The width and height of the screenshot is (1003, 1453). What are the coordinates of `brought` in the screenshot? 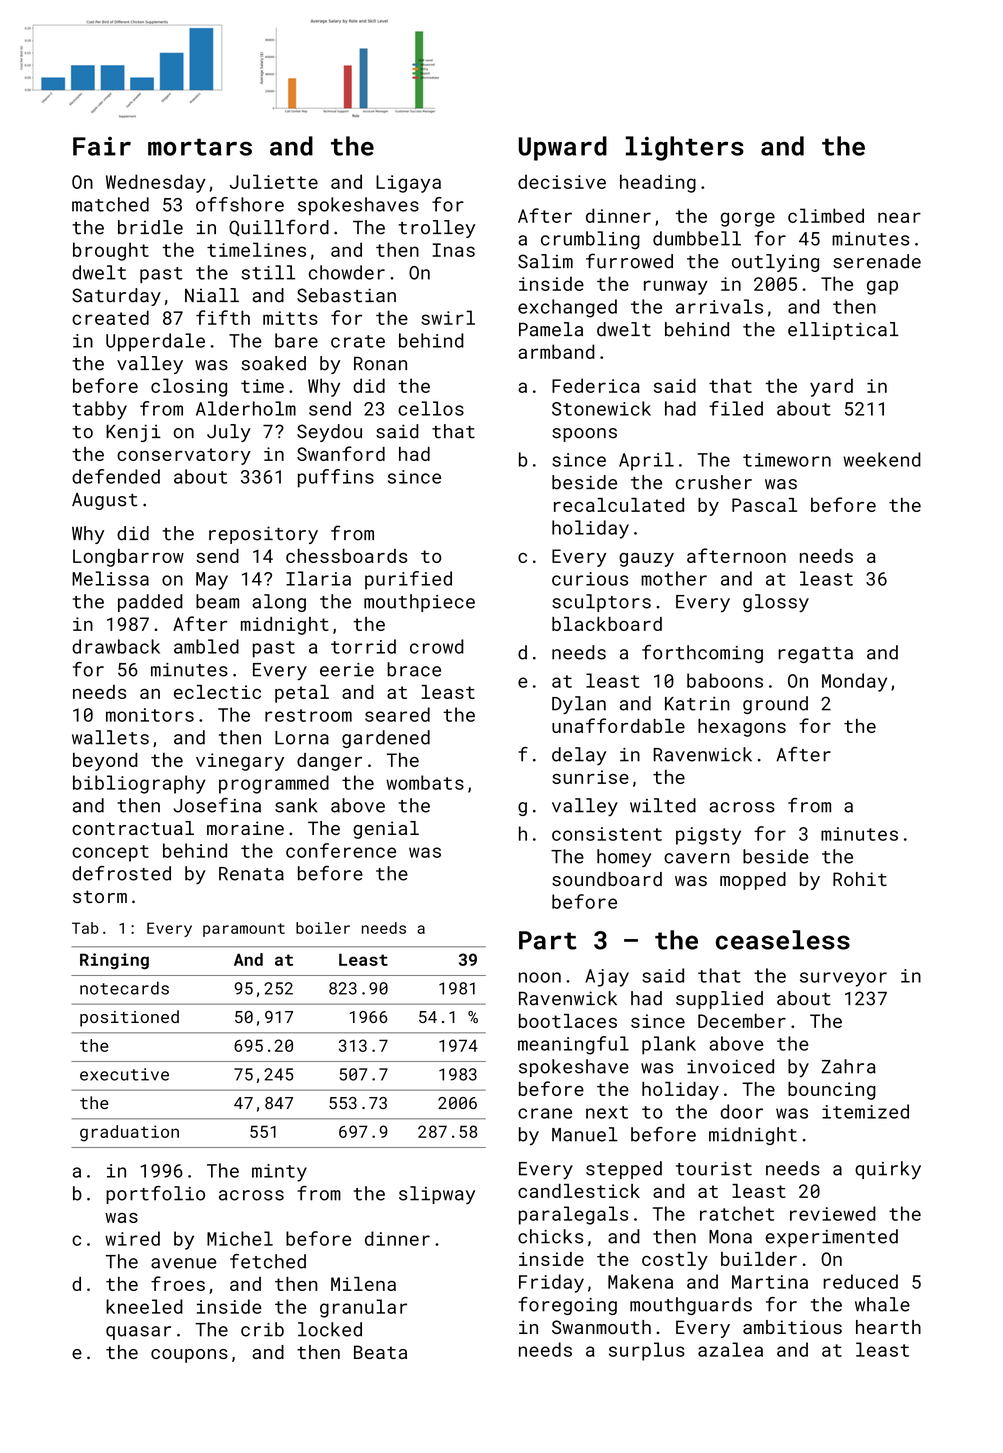 It's located at (111, 251).
